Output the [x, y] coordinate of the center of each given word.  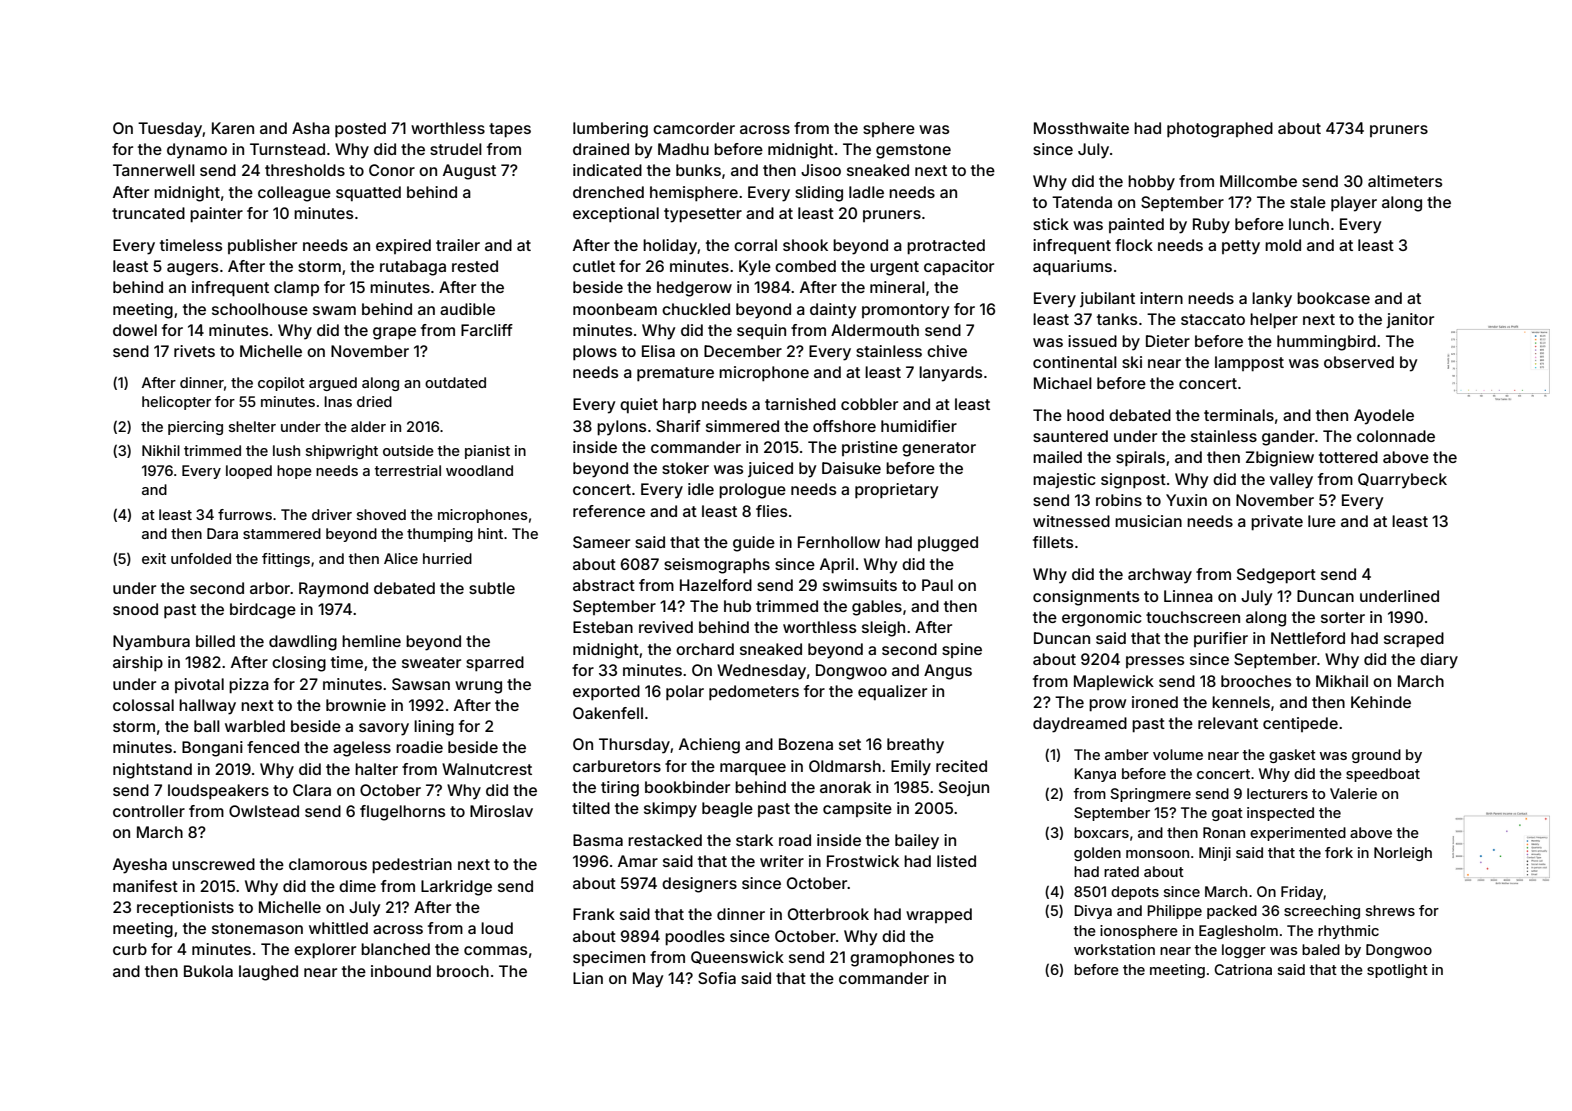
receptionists [185, 909]
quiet [639, 405]
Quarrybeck [1402, 481]
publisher [262, 246]
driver [332, 514]
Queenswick [737, 957]
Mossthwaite [1081, 128]
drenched [608, 192]
